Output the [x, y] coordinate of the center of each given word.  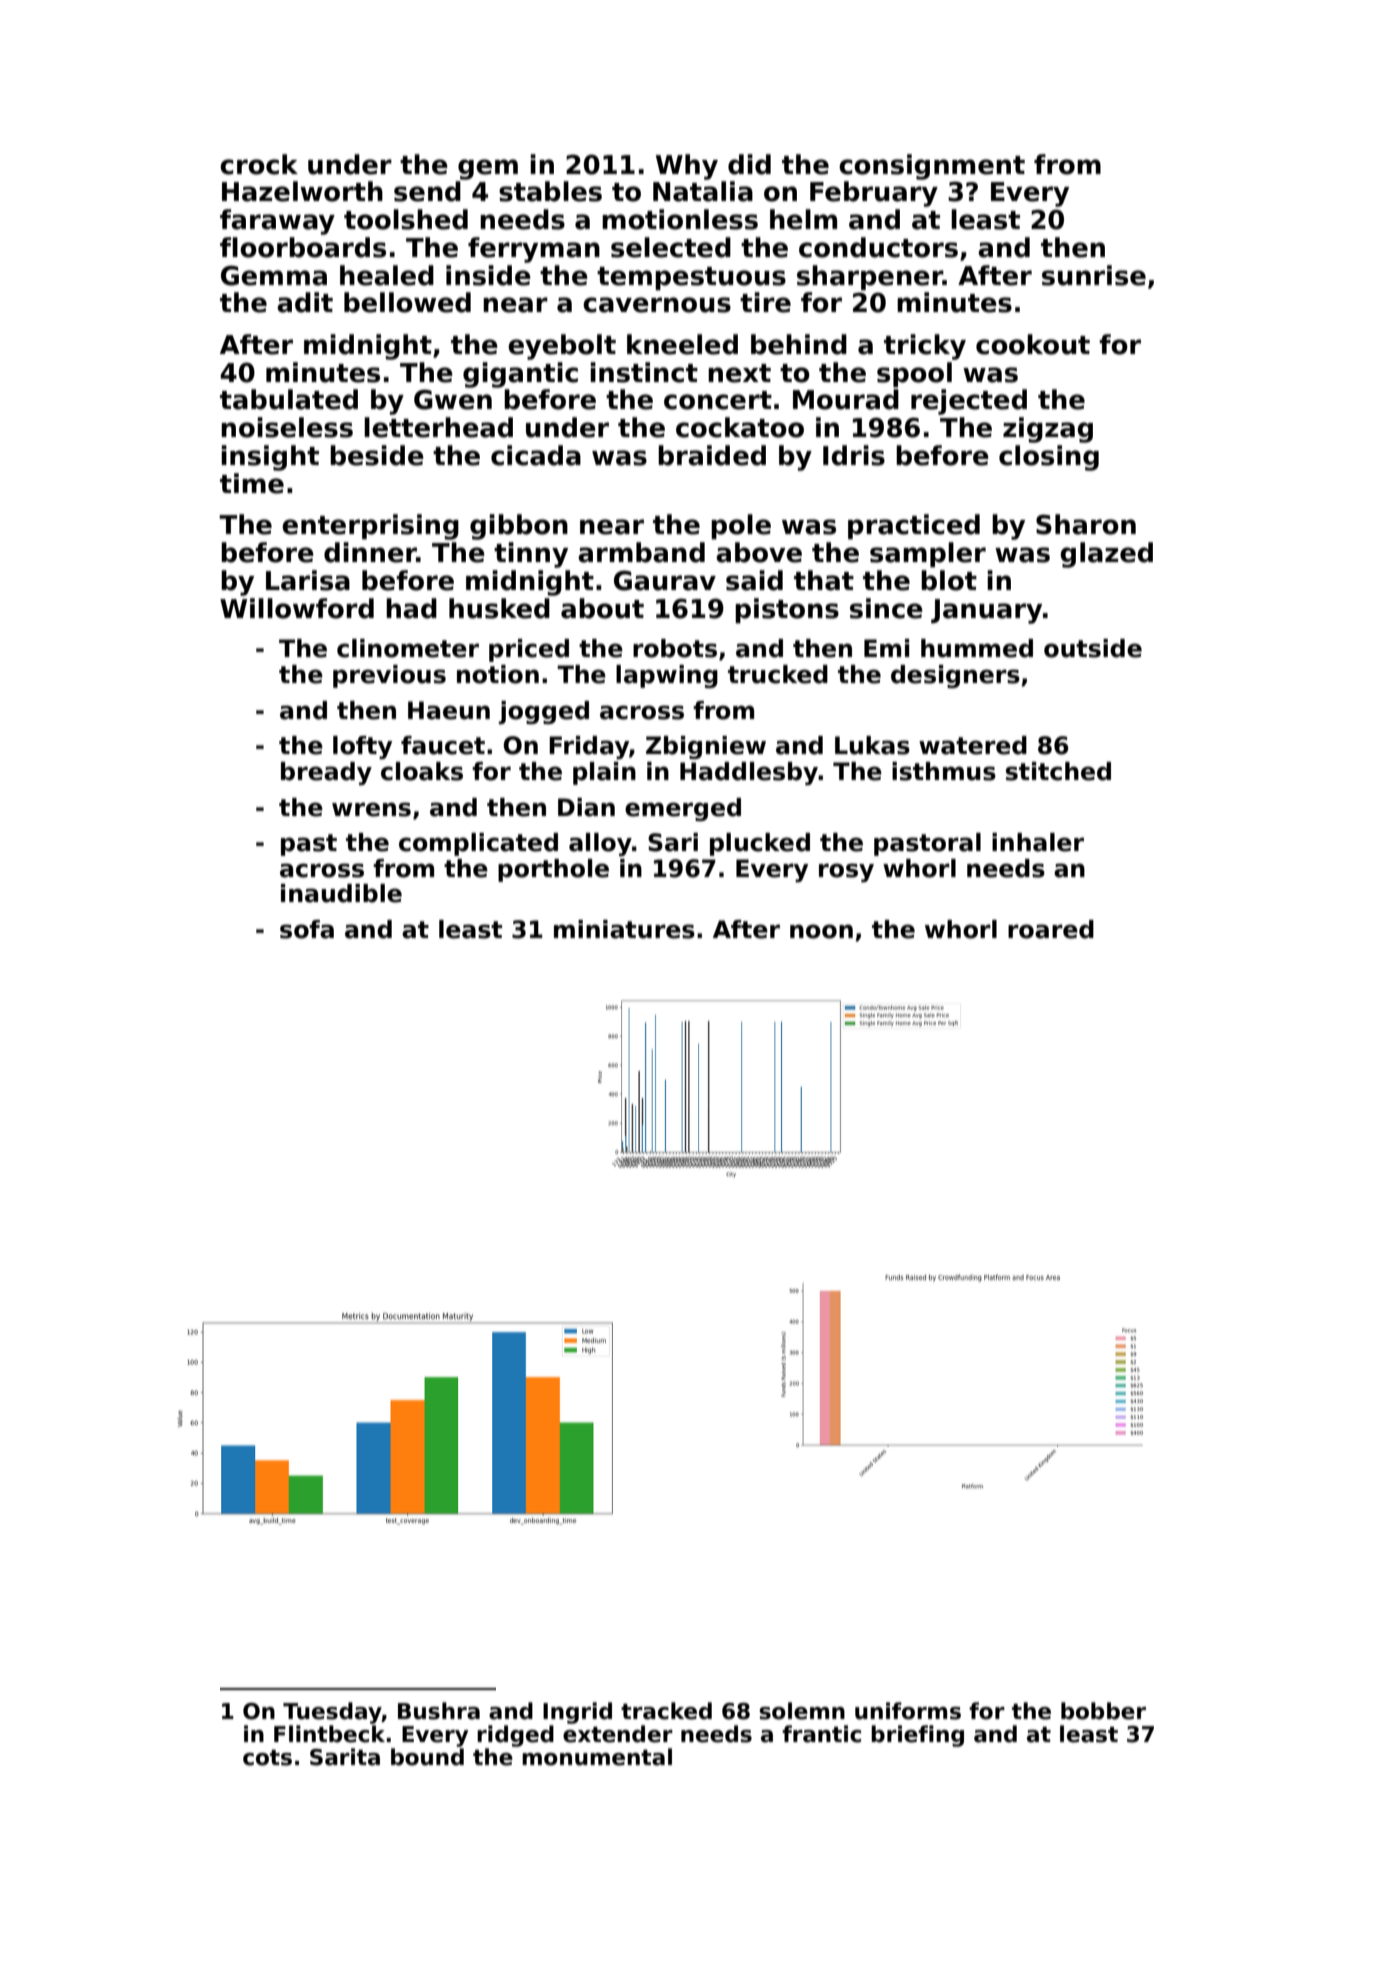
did [749, 164]
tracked [666, 1711]
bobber [1103, 1711]
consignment [932, 167]
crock [259, 164]
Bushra [439, 1711]
